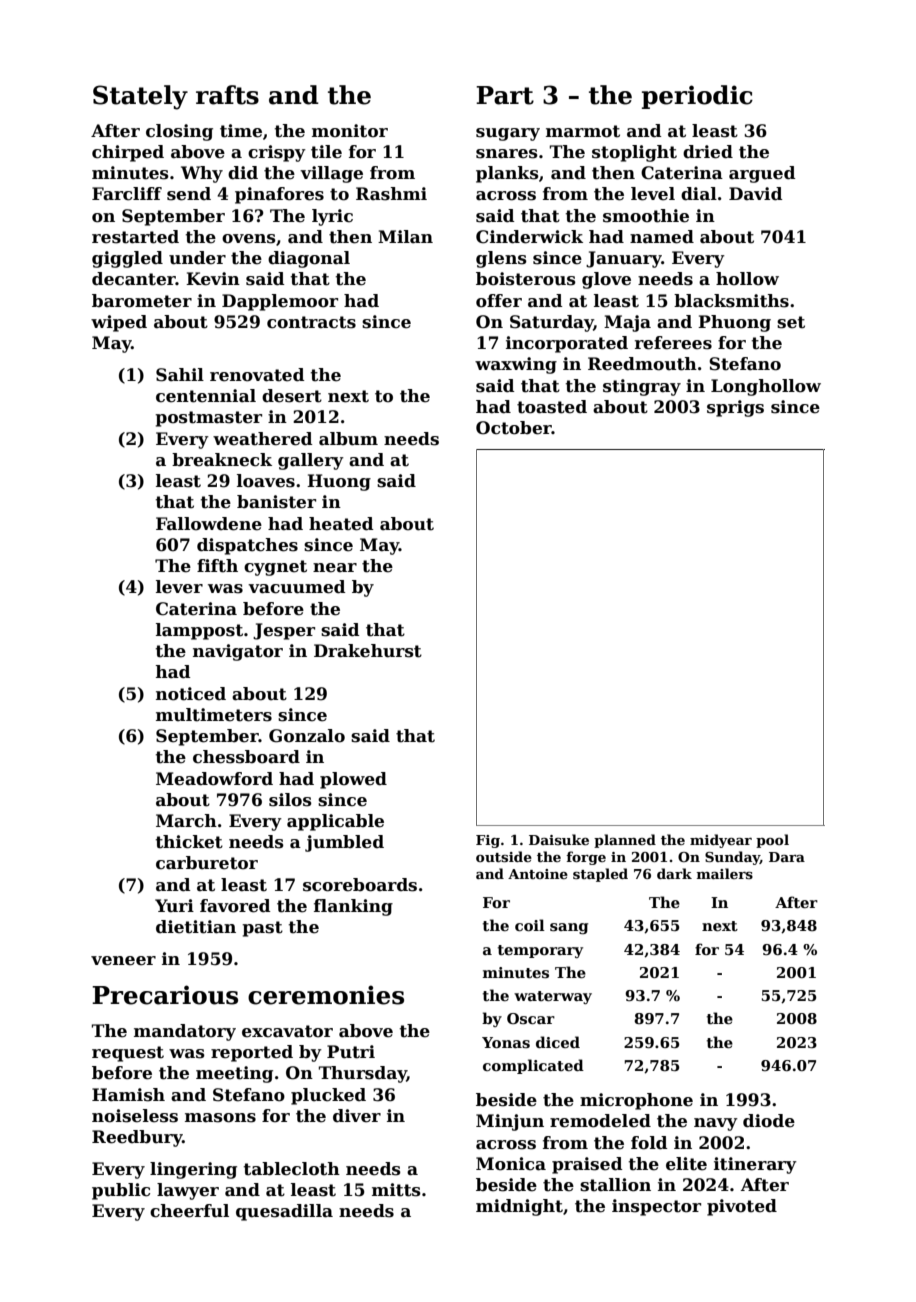  Describe the element at coordinates (277, 153) in the screenshot. I see `crispy` at that location.
